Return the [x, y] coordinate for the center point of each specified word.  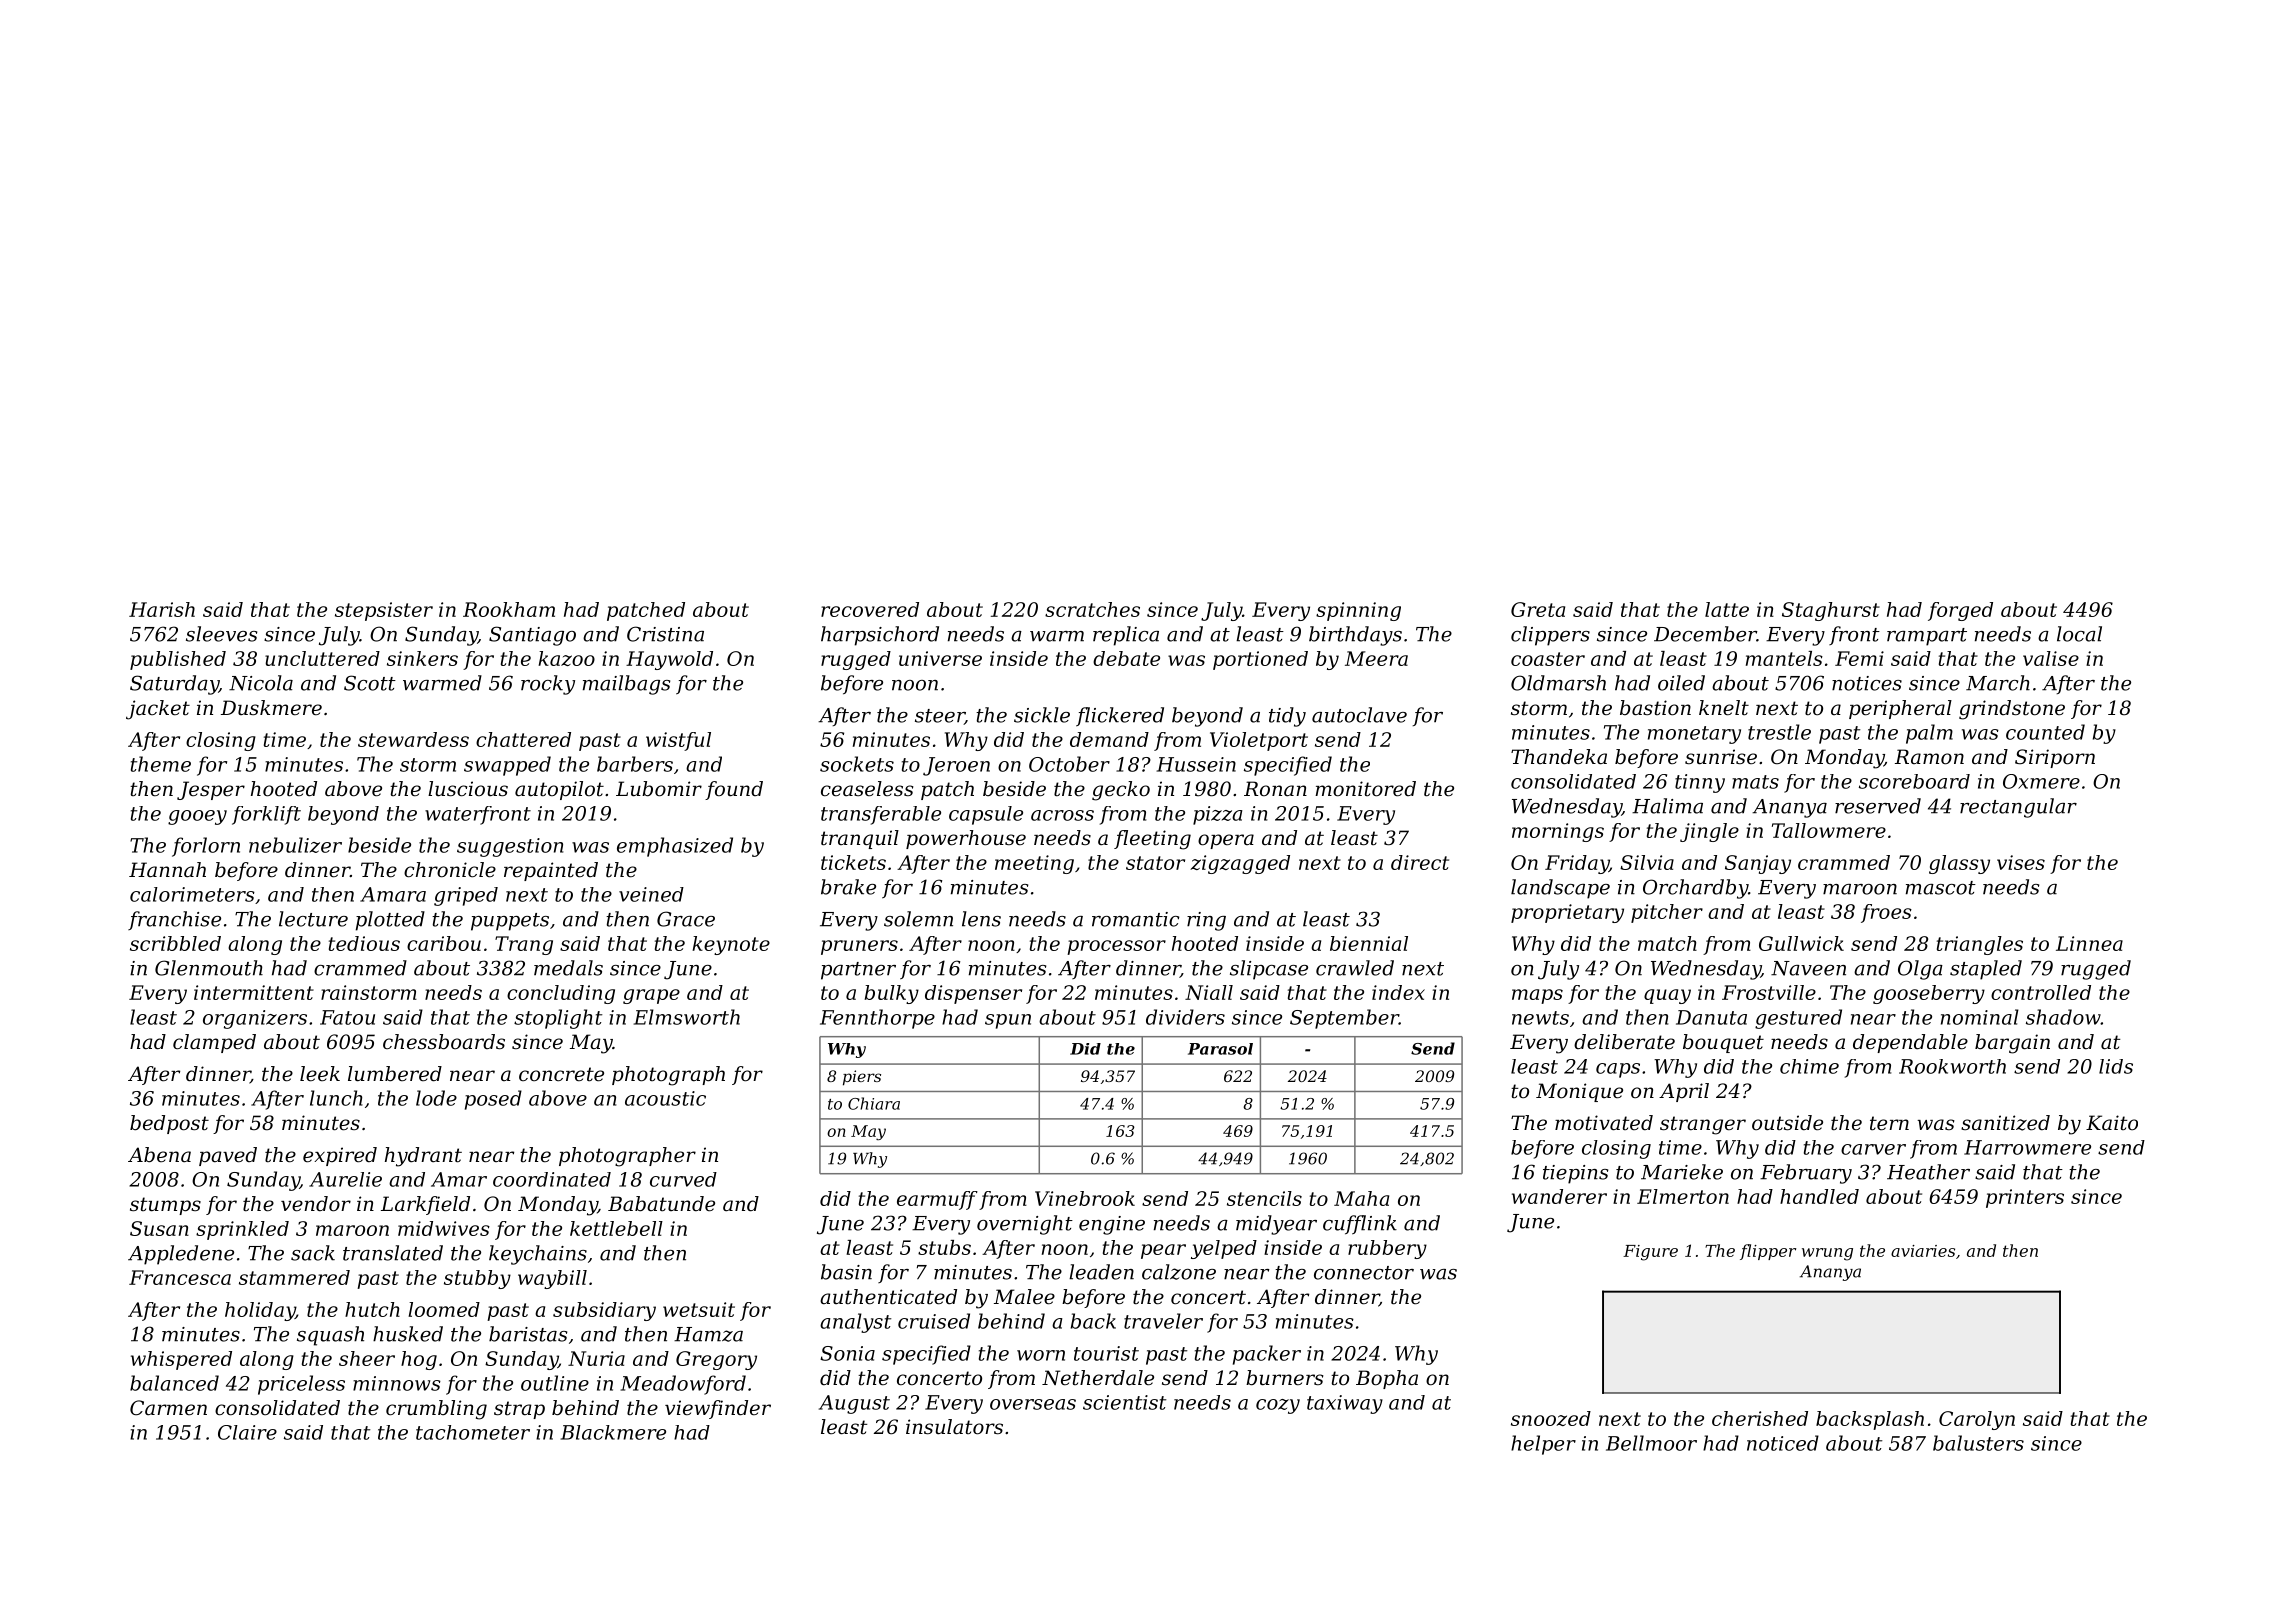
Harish [162, 609]
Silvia [1647, 862]
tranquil [860, 839]
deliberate [1624, 1042]
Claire [247, 1432]
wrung [1827, 1254]
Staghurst [1831, 611]
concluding [561, 994]
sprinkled [242, 1230]
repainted [551, 871]
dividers [1185, 1017]
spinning [1358, 611]
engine [1112, 1225]
